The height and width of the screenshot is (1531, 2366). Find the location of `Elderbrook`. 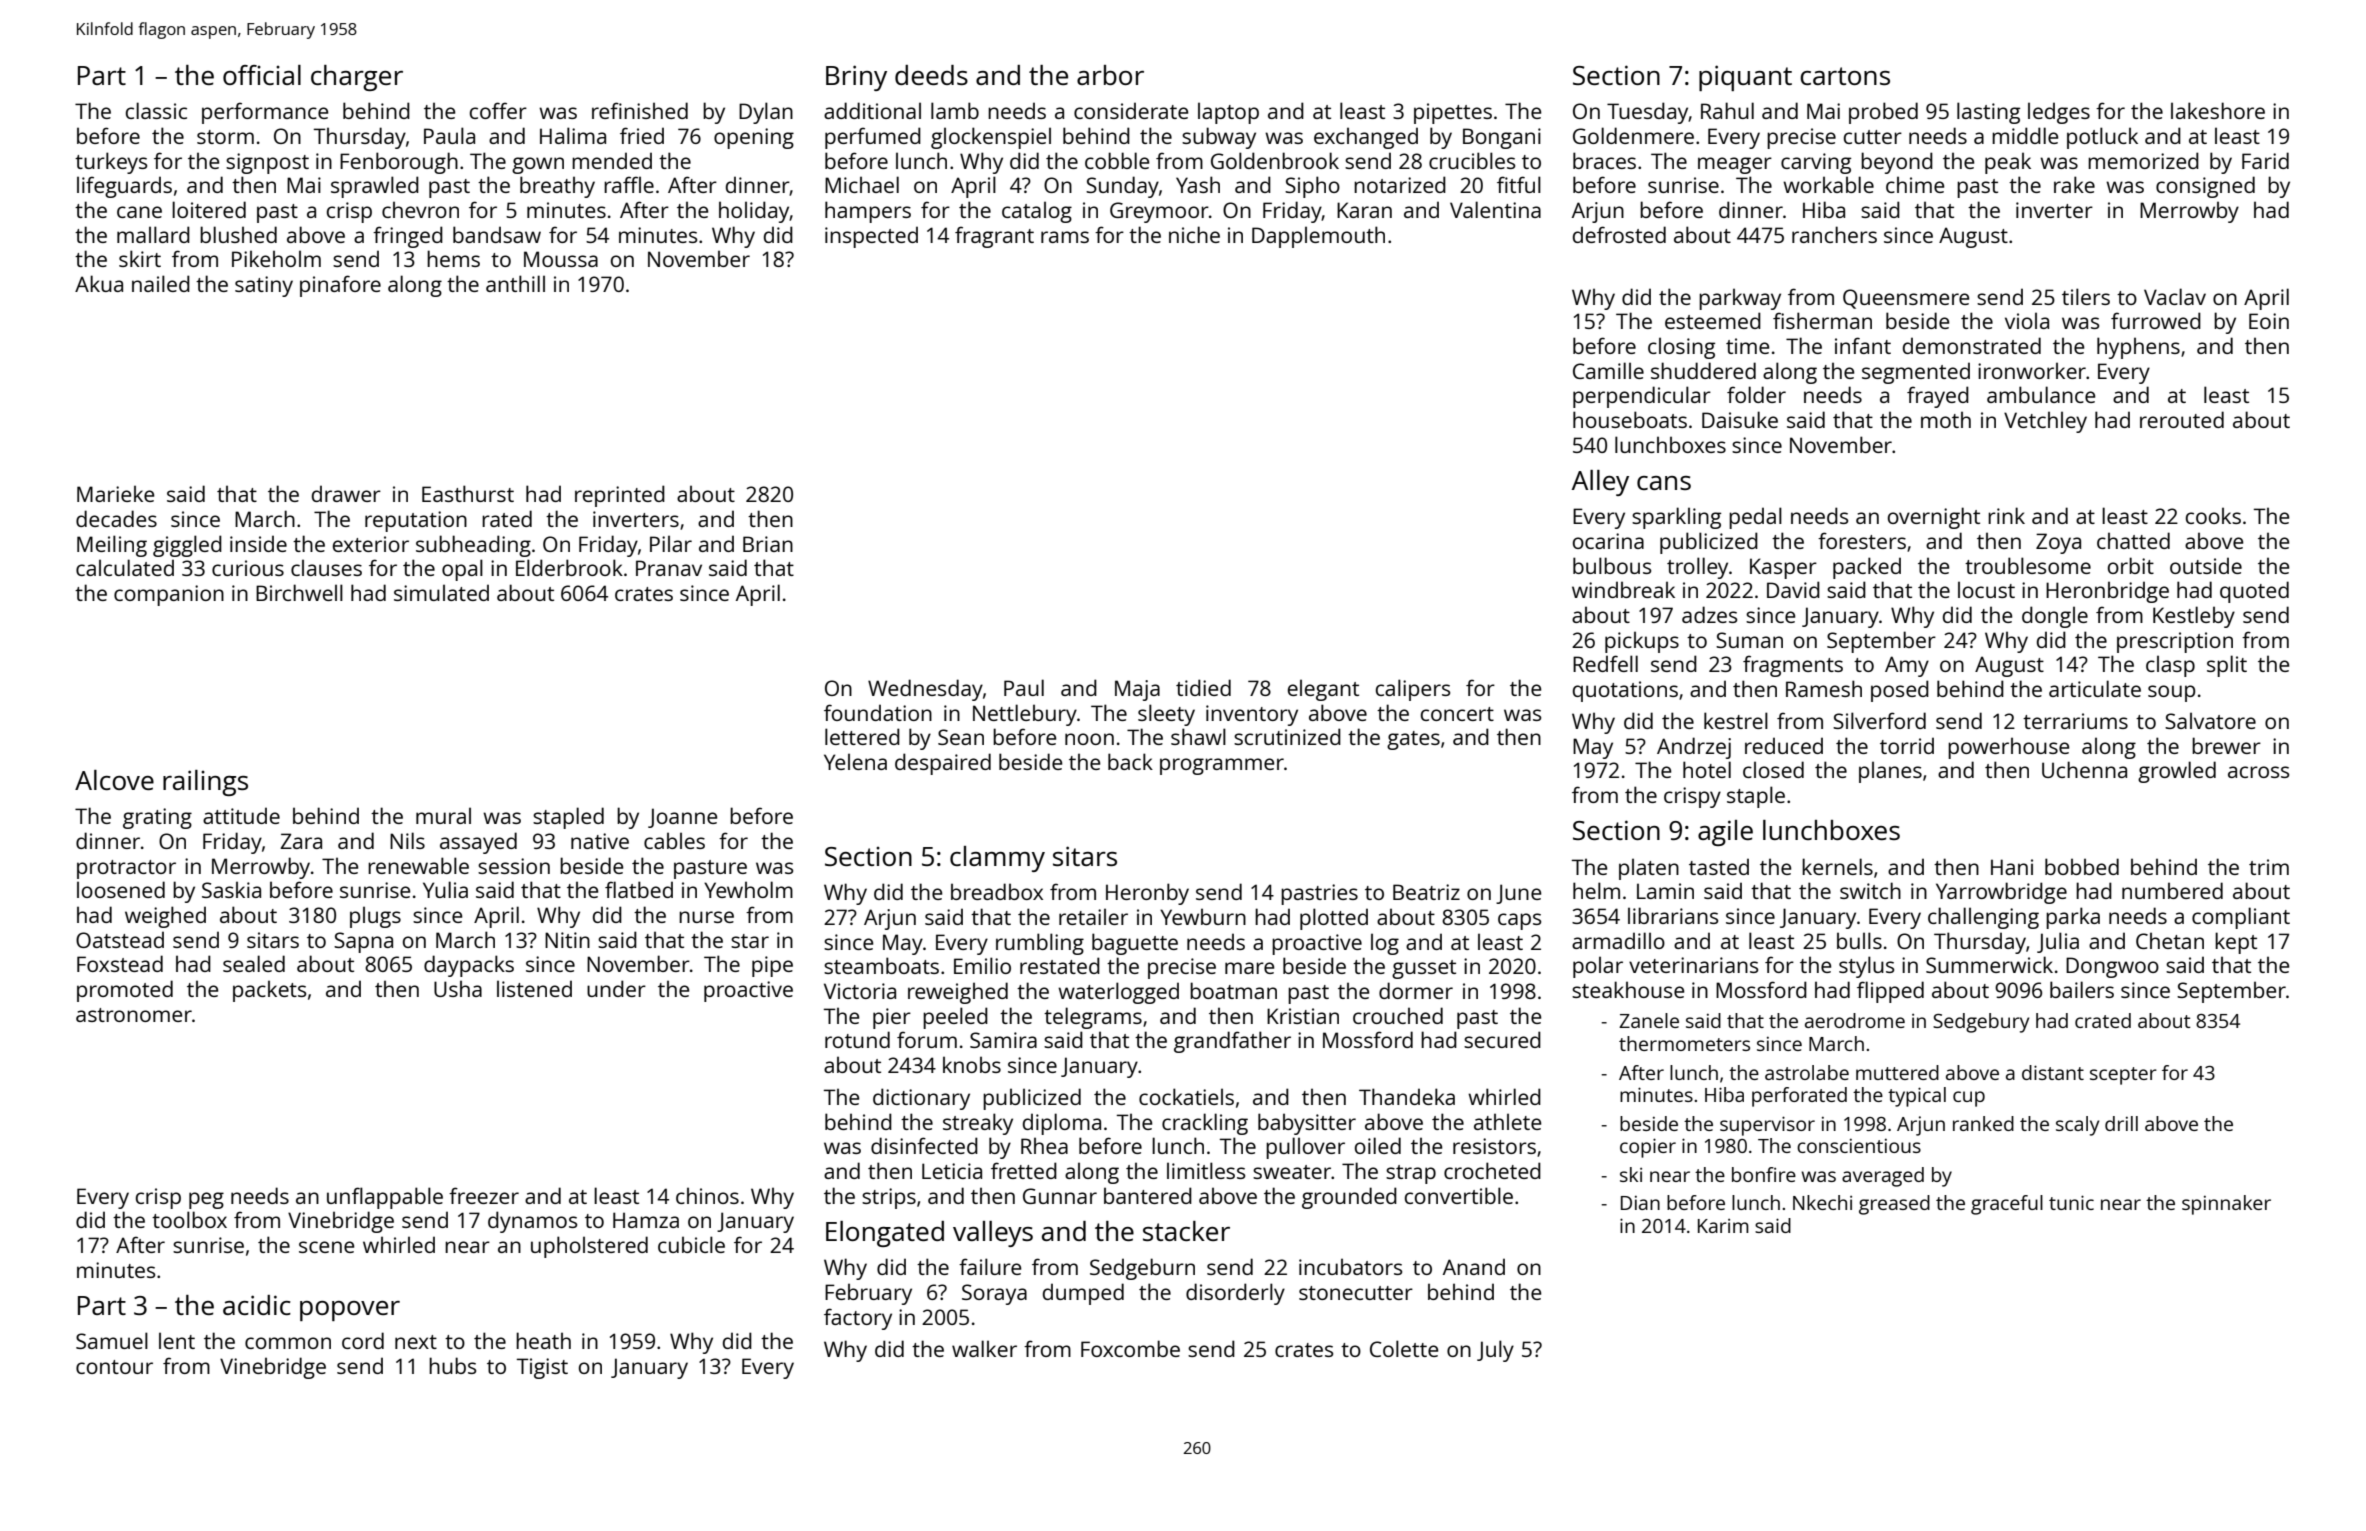

Elderbrook is located at coordinates (569, 567).
